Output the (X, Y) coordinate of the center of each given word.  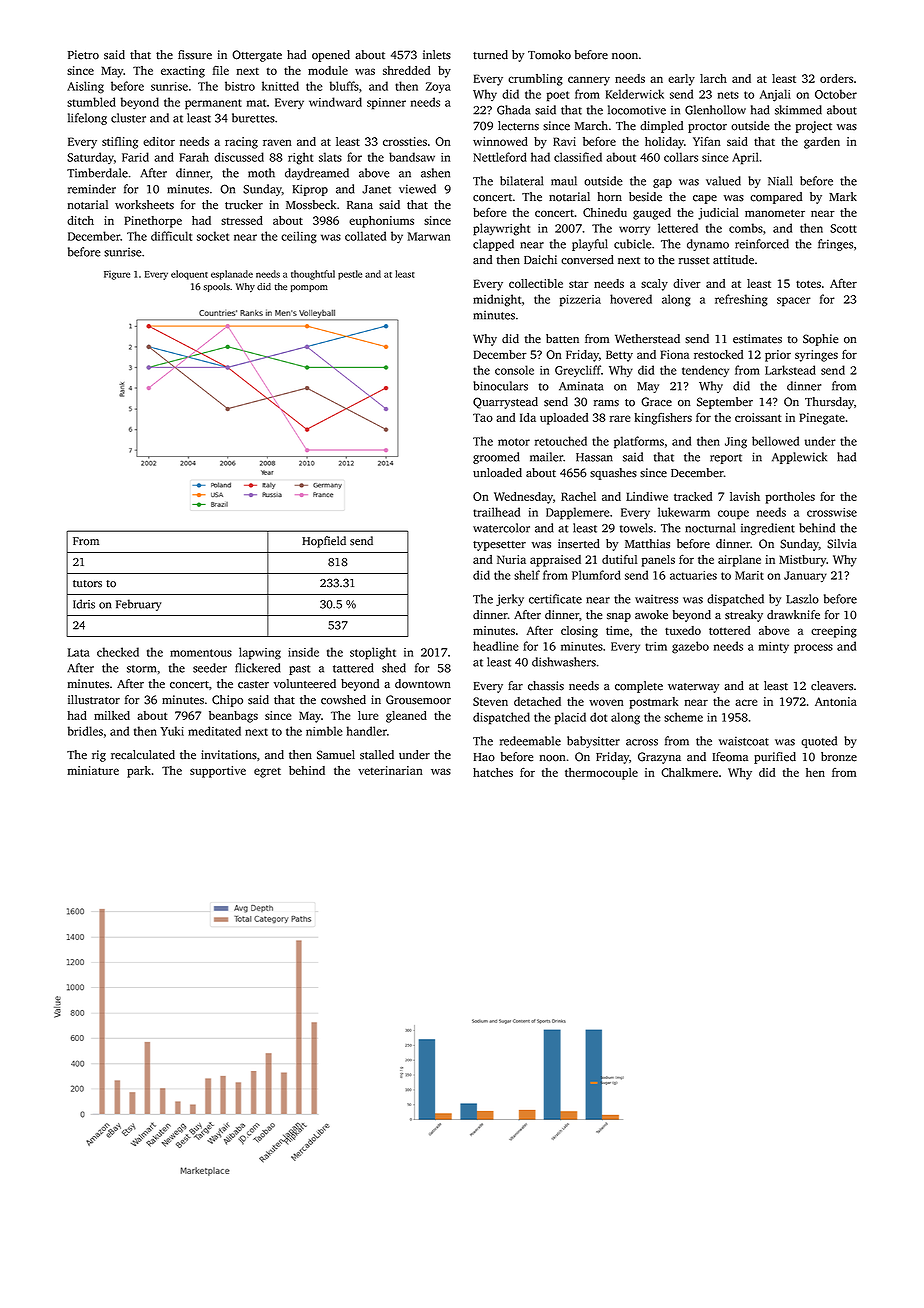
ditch (80, 220)
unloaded (497, 473)
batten (562, 339)
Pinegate (822, 419)
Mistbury (803, 561)
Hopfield (324, 542)
